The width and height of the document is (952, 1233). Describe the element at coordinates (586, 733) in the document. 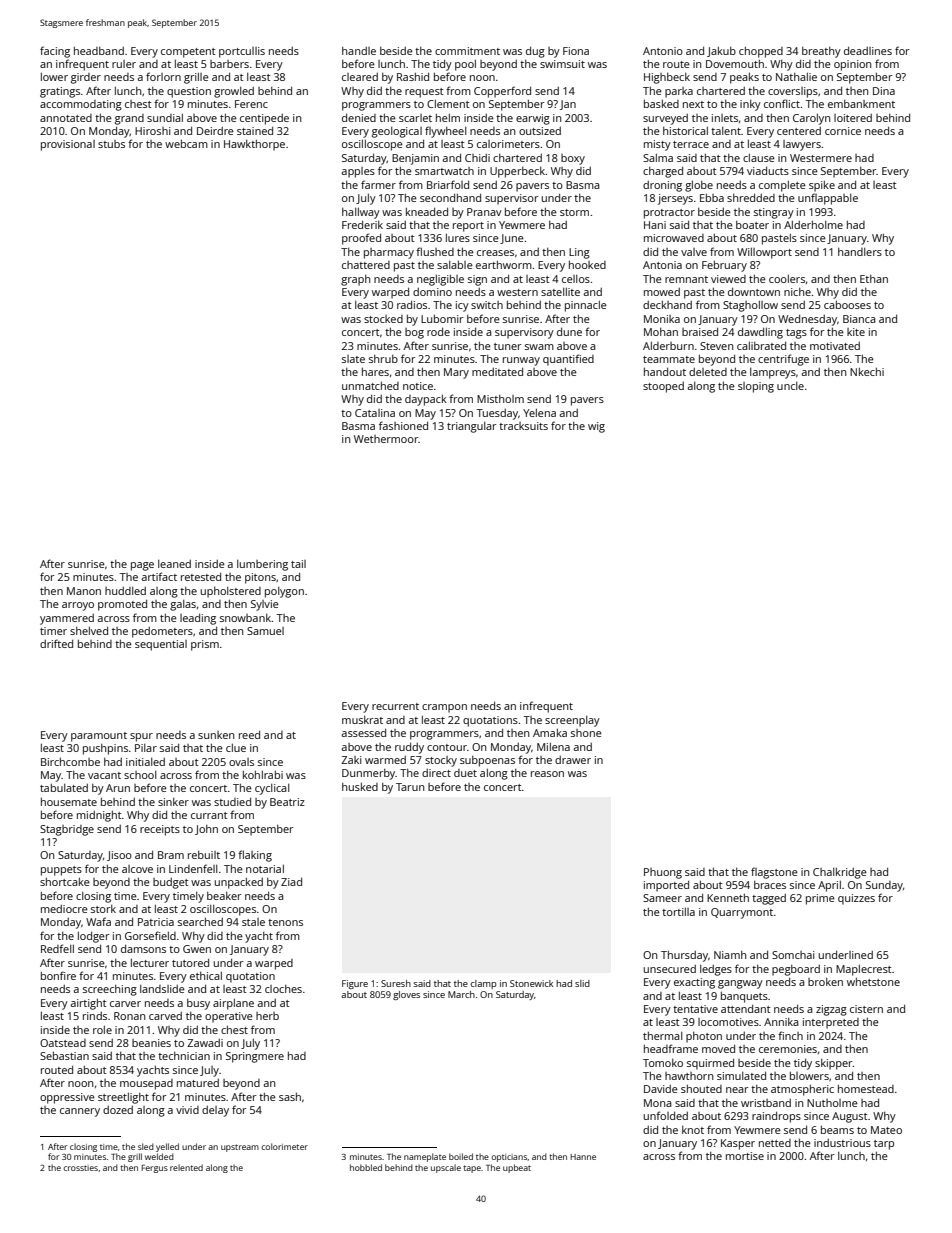

I see `shone` at that location.
